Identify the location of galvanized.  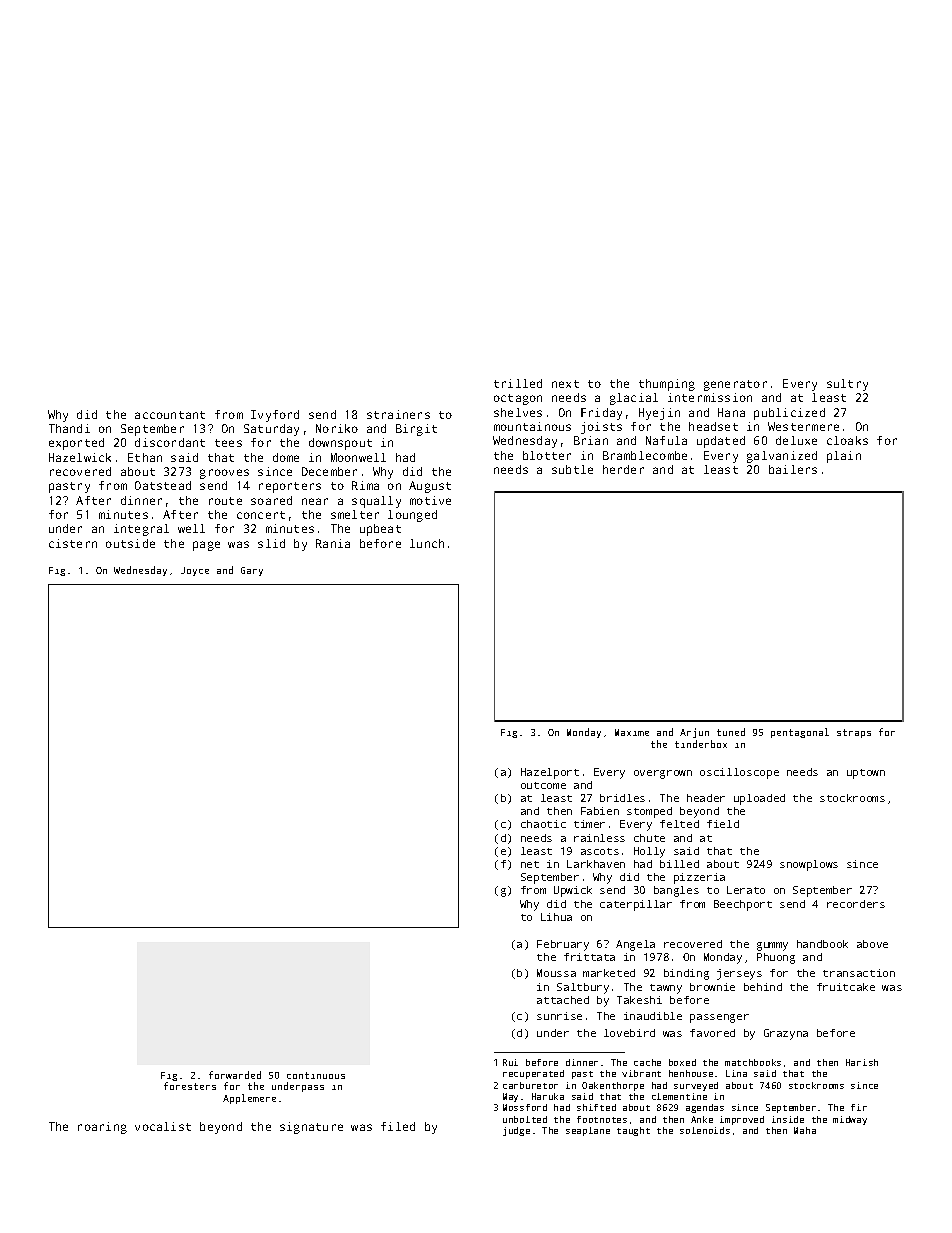
(782, 457).
